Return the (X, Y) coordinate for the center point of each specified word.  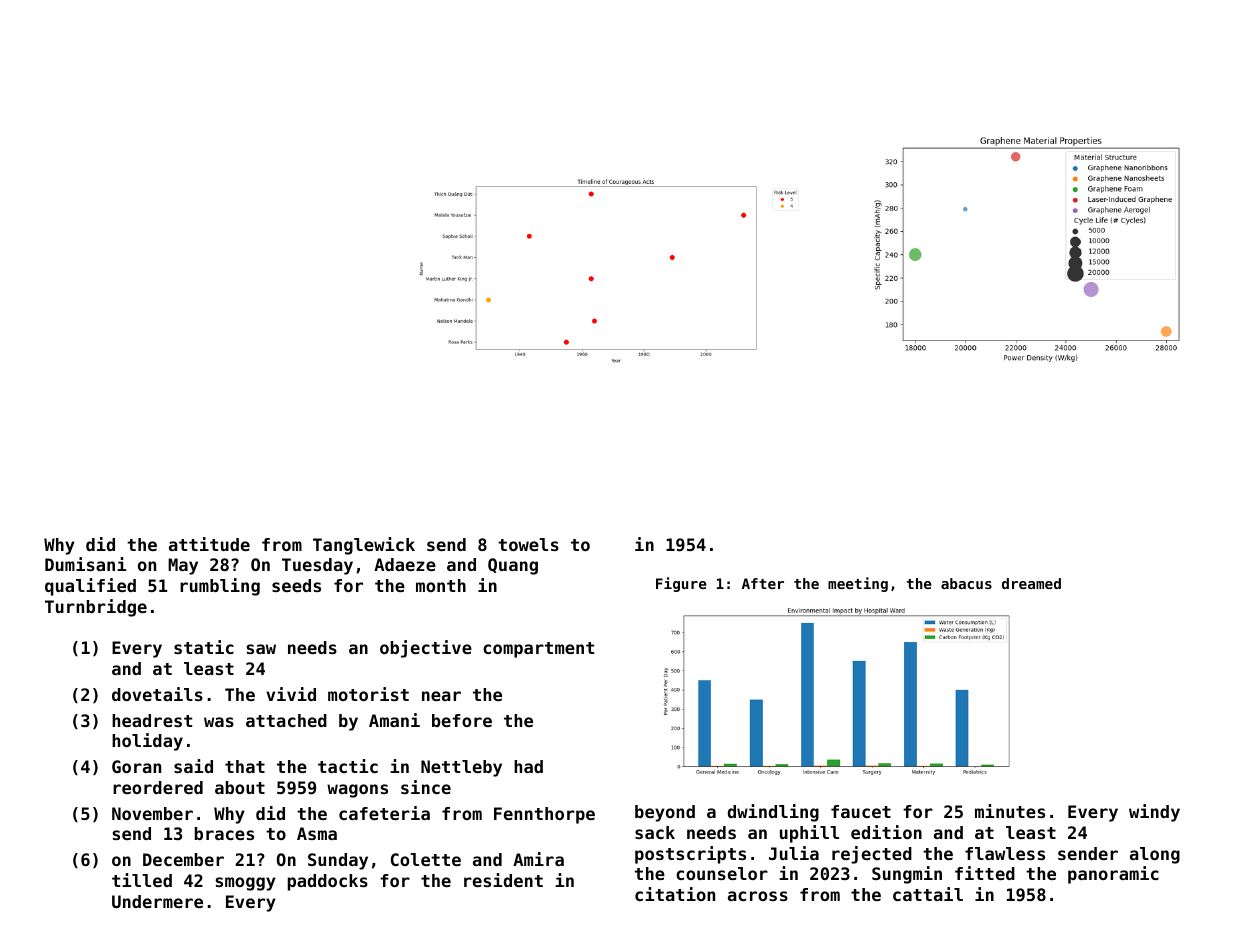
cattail (928, 894)
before (462, 720)
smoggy (245, 884)
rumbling (220, 587)
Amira (538, 859)
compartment (538, 650)
